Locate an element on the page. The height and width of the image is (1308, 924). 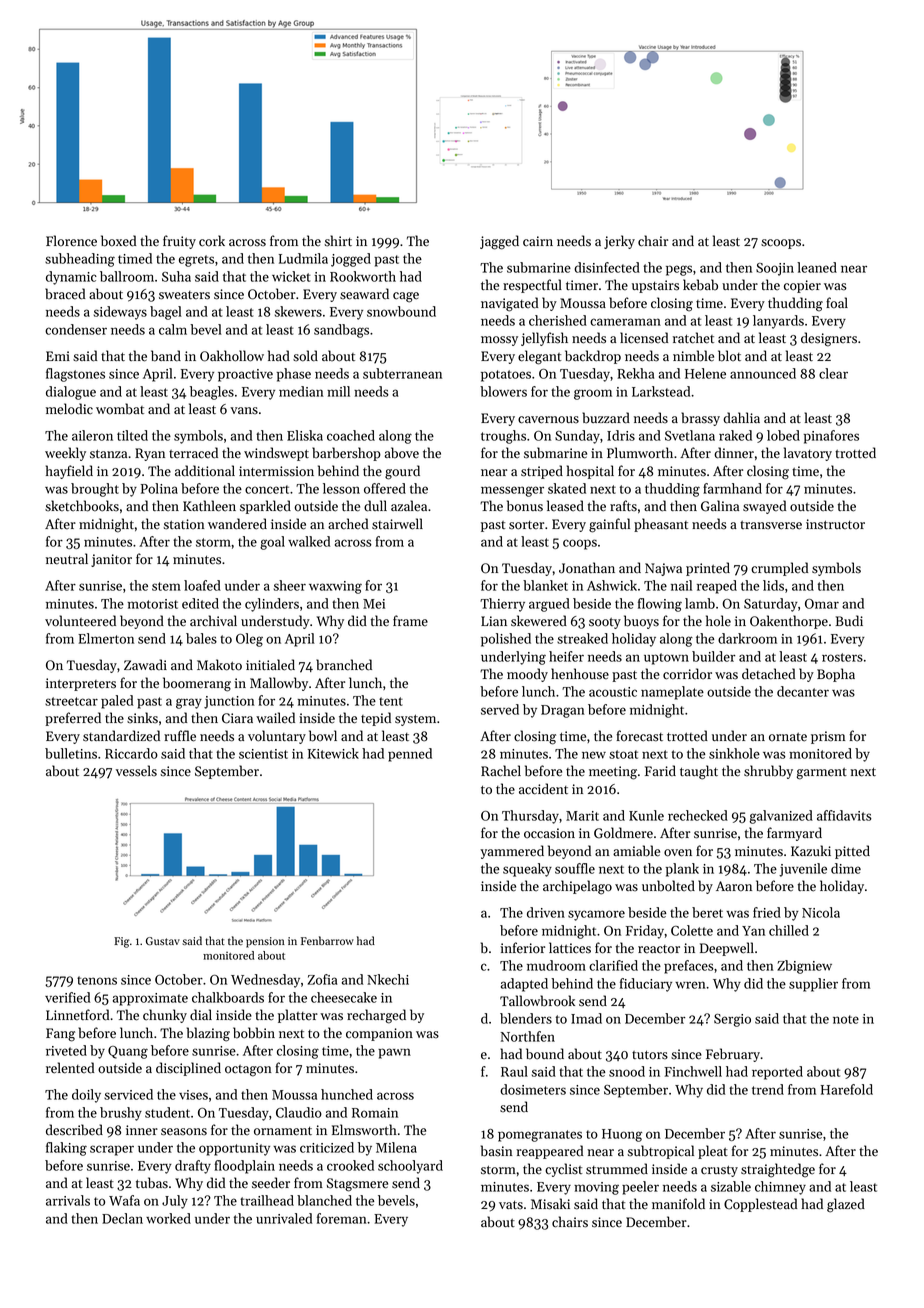
Huong is located at coordinates (622, 1135).
